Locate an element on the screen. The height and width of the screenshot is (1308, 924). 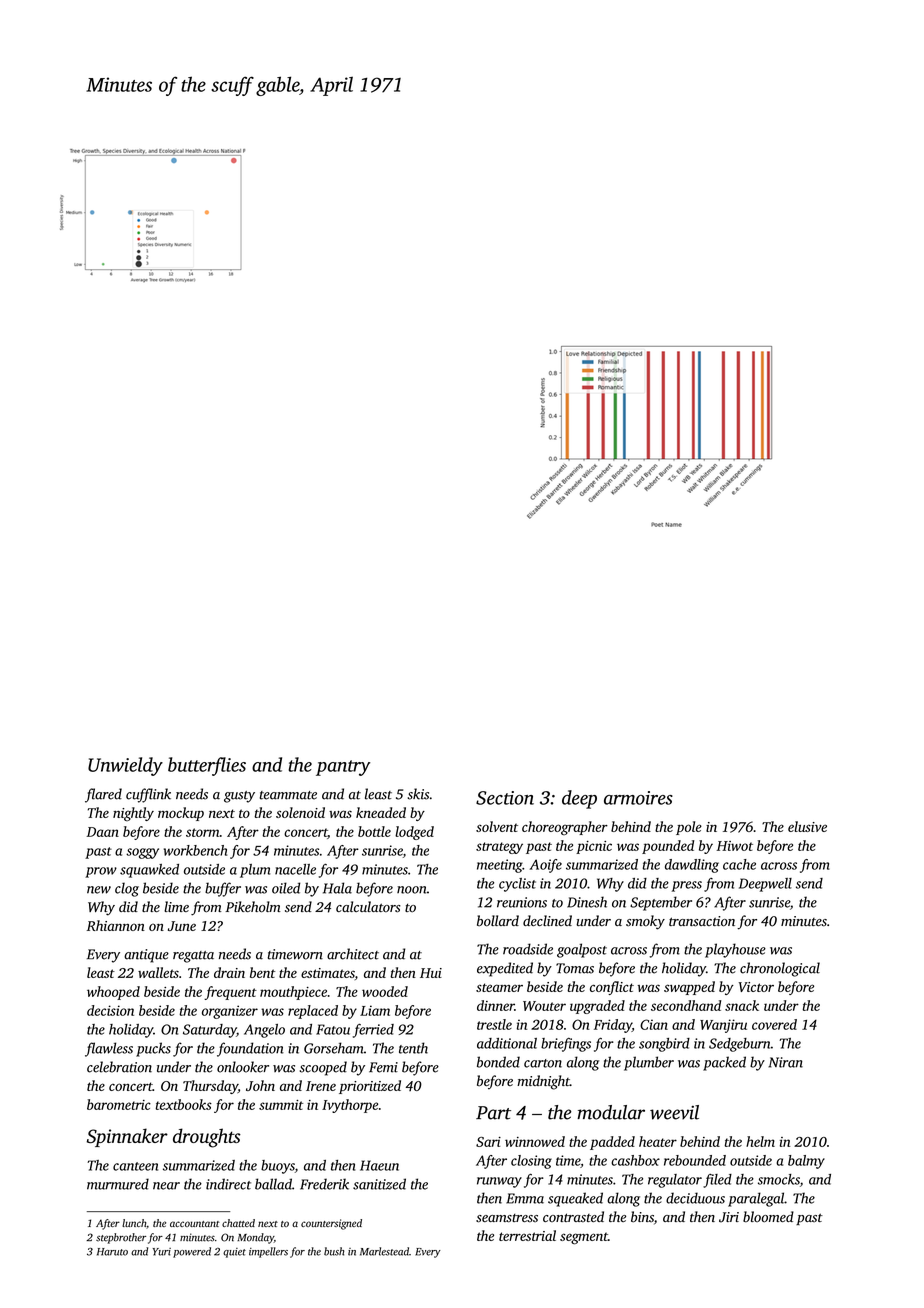
prioritized is located at coordinates (370, 1087).
